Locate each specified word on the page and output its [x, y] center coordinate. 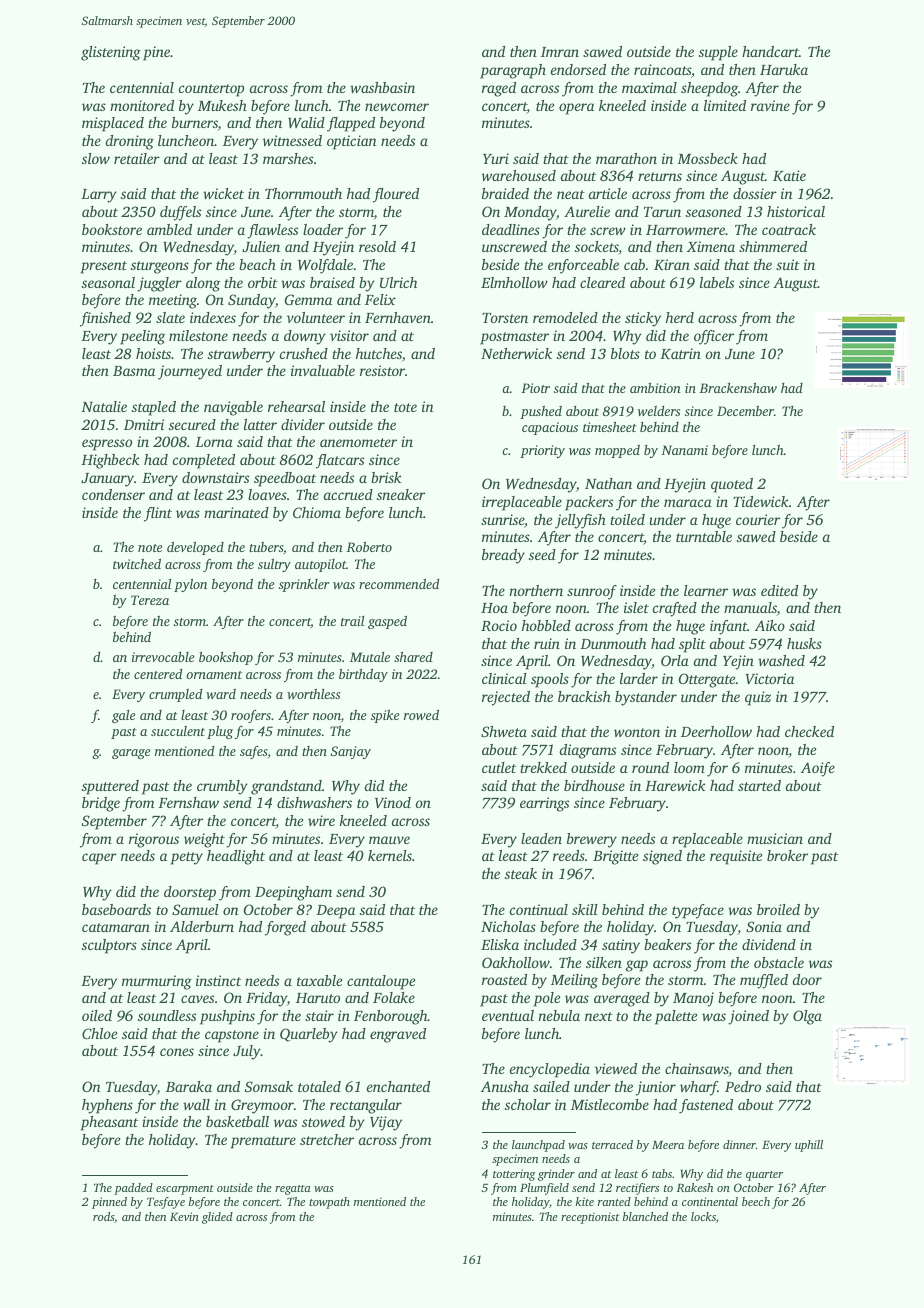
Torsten [505, 318]
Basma [134, 371]
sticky [643, 319]
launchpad [538, 1146]
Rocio [499, 625]
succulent [178, 731]
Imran [560, 52]
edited [779, 590]
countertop [211, 90]
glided [217, 1218]
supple [718, 53]
